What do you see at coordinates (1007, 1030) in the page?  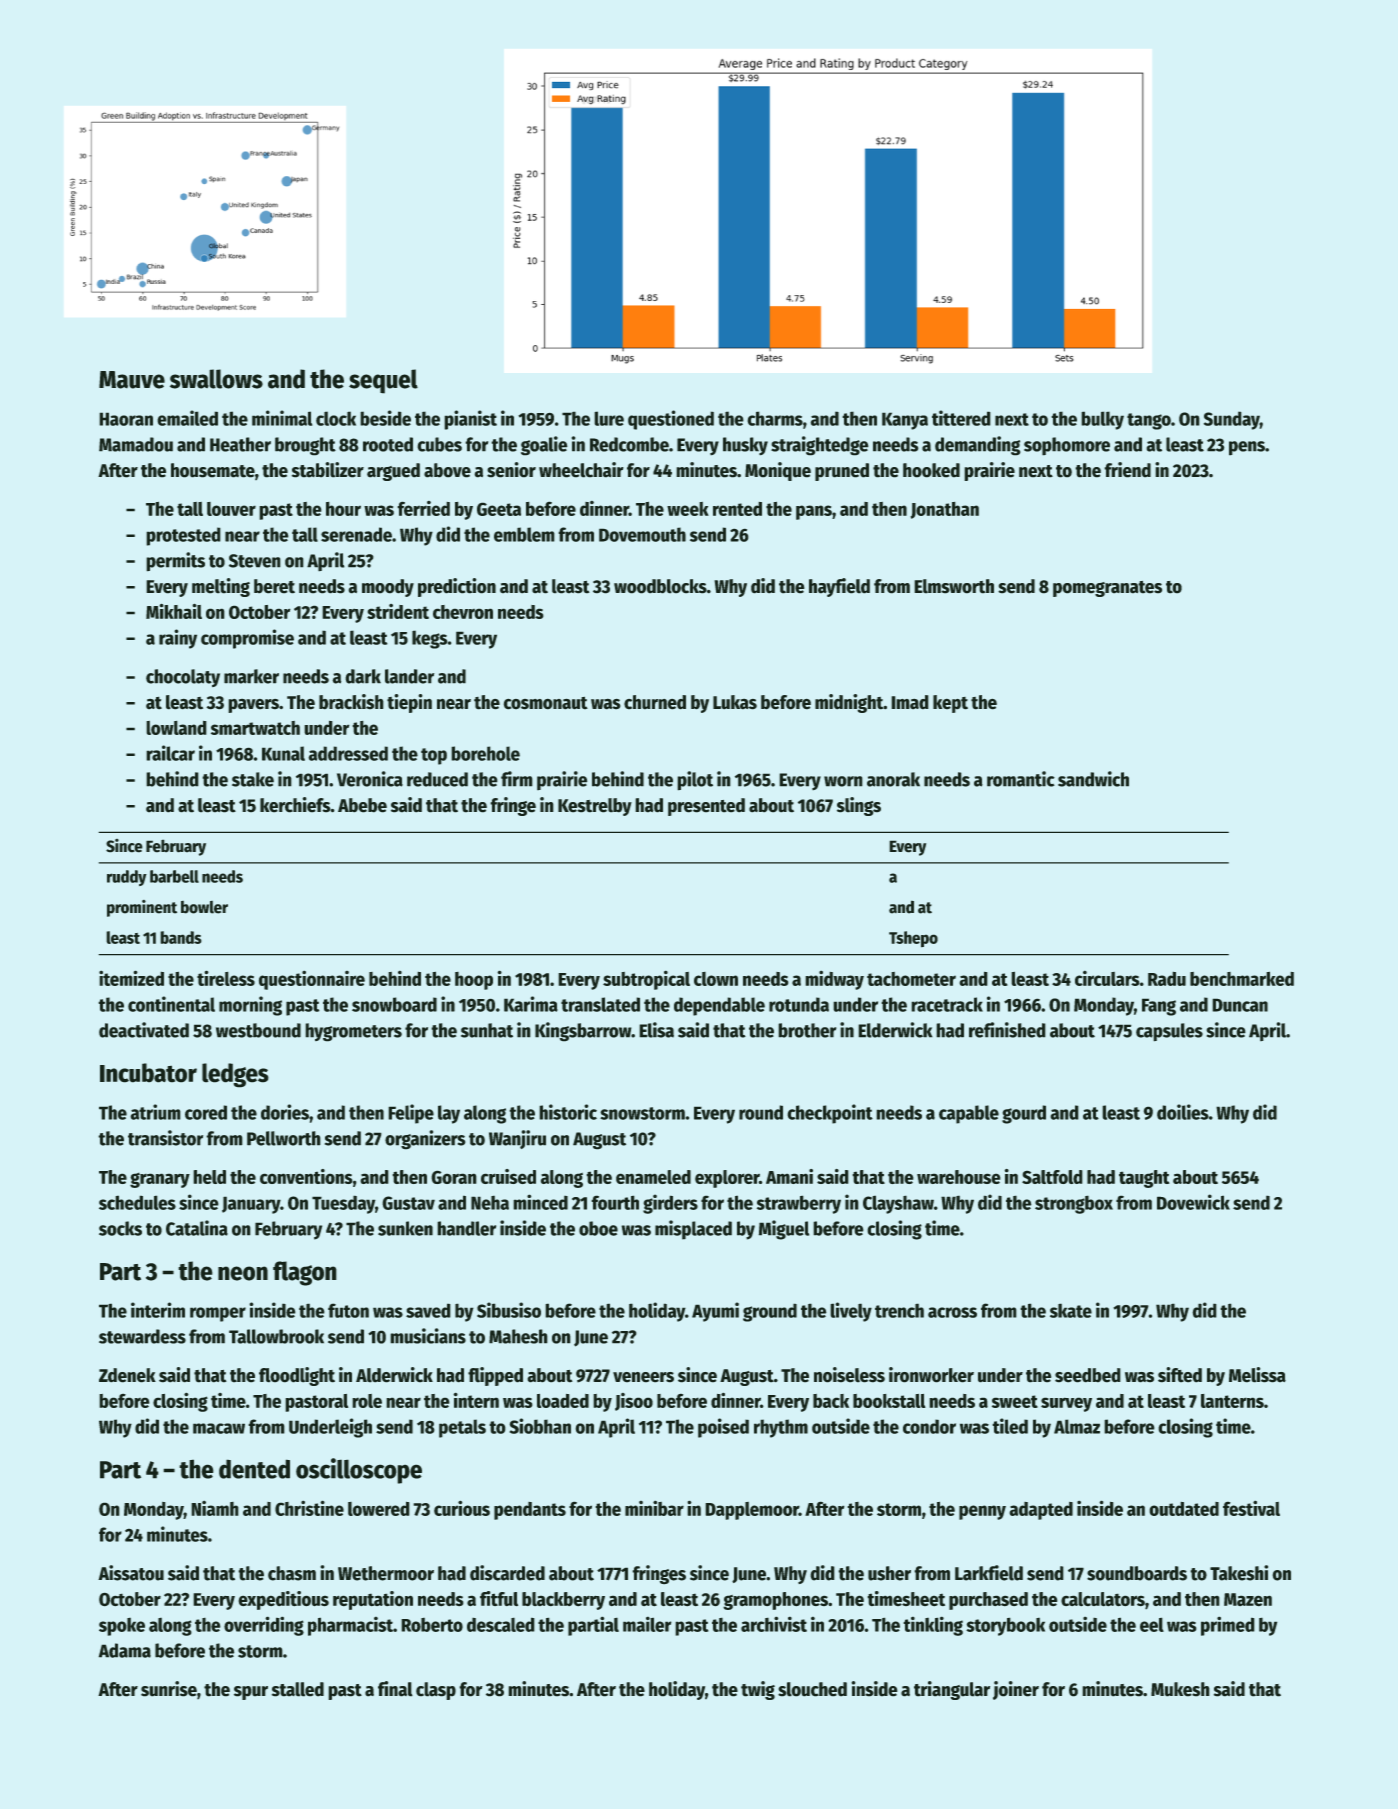 I see `refinished` at bounding box center [1007, 1030].
